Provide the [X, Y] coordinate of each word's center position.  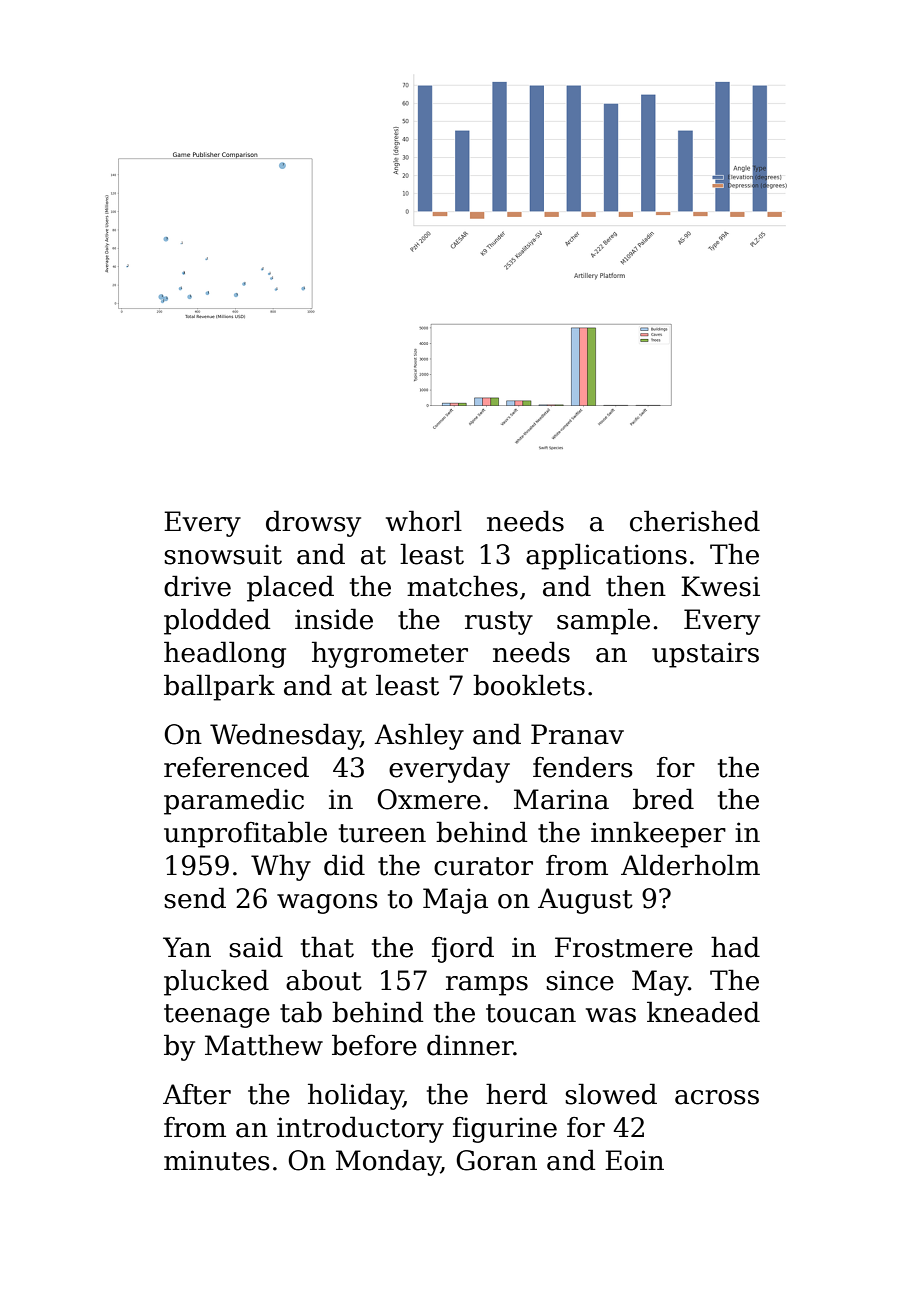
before [374, 1045]
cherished [695, 521]
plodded [217, 621]
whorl [424, 521]
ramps [487, 986]
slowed [611, 1094]
